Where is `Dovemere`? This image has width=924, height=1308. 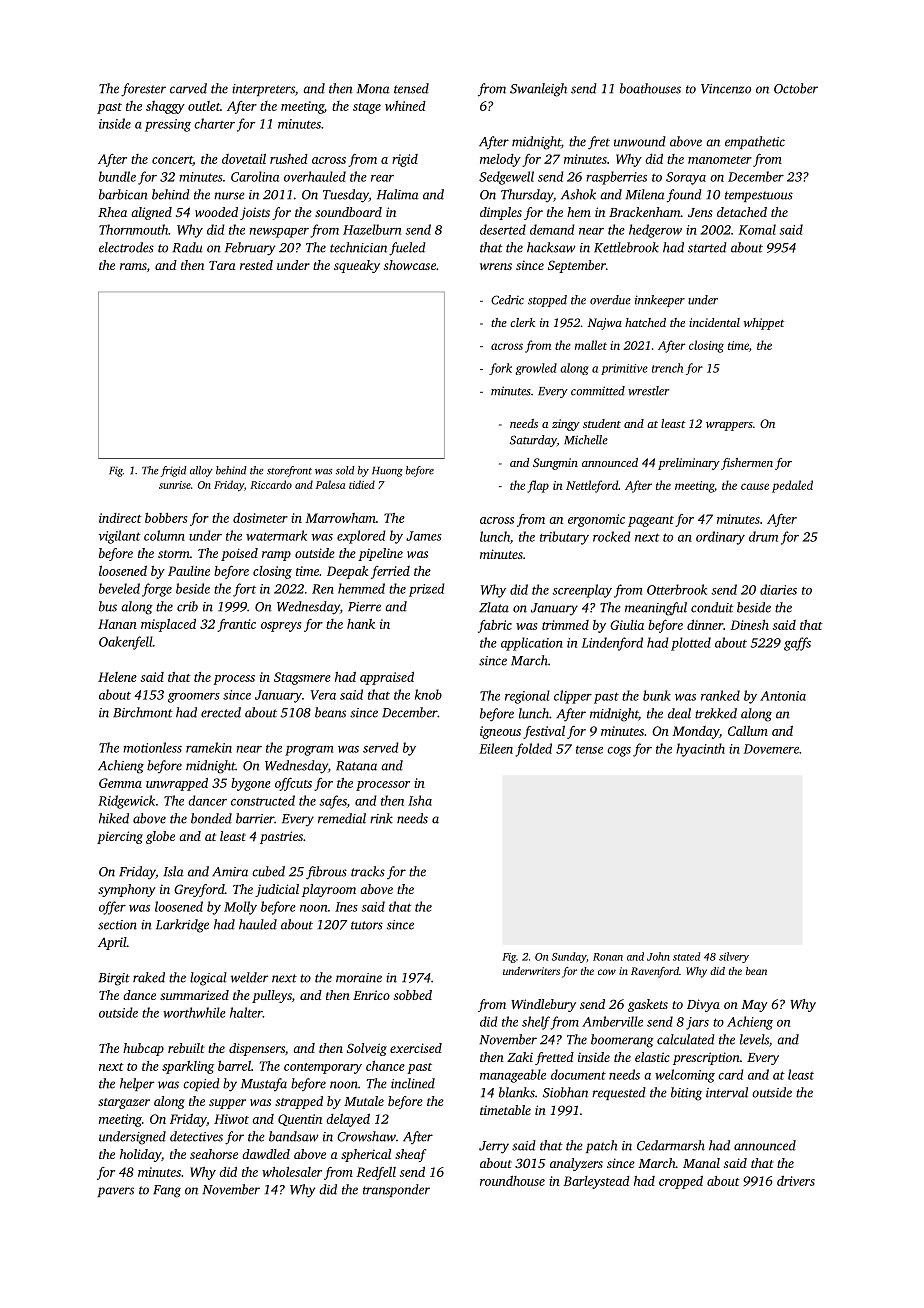
Dovemere is located at coordinates (771, 749).
